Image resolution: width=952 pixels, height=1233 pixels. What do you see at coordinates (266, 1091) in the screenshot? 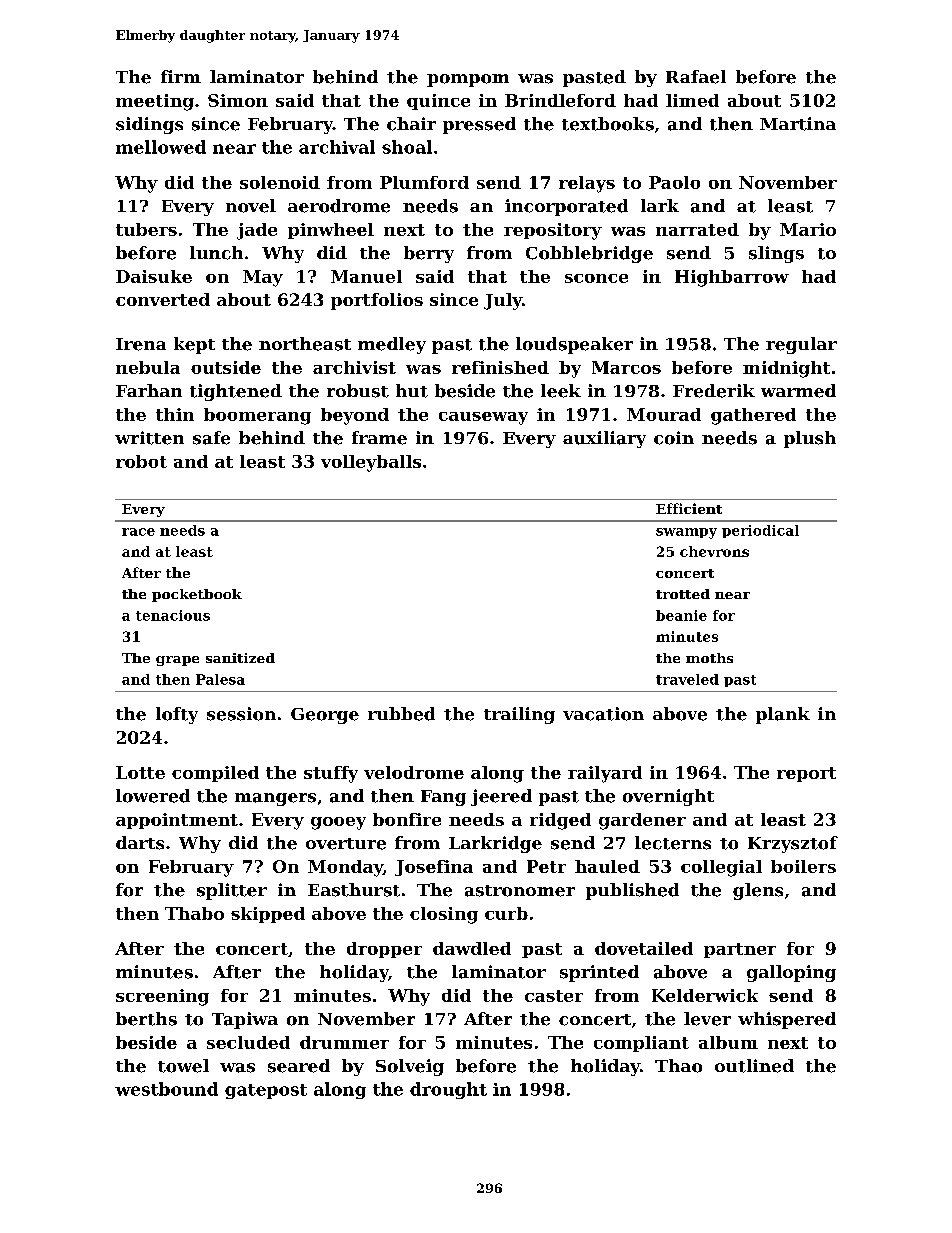
I see `gatepost` at bounding box center [266, 1091].
